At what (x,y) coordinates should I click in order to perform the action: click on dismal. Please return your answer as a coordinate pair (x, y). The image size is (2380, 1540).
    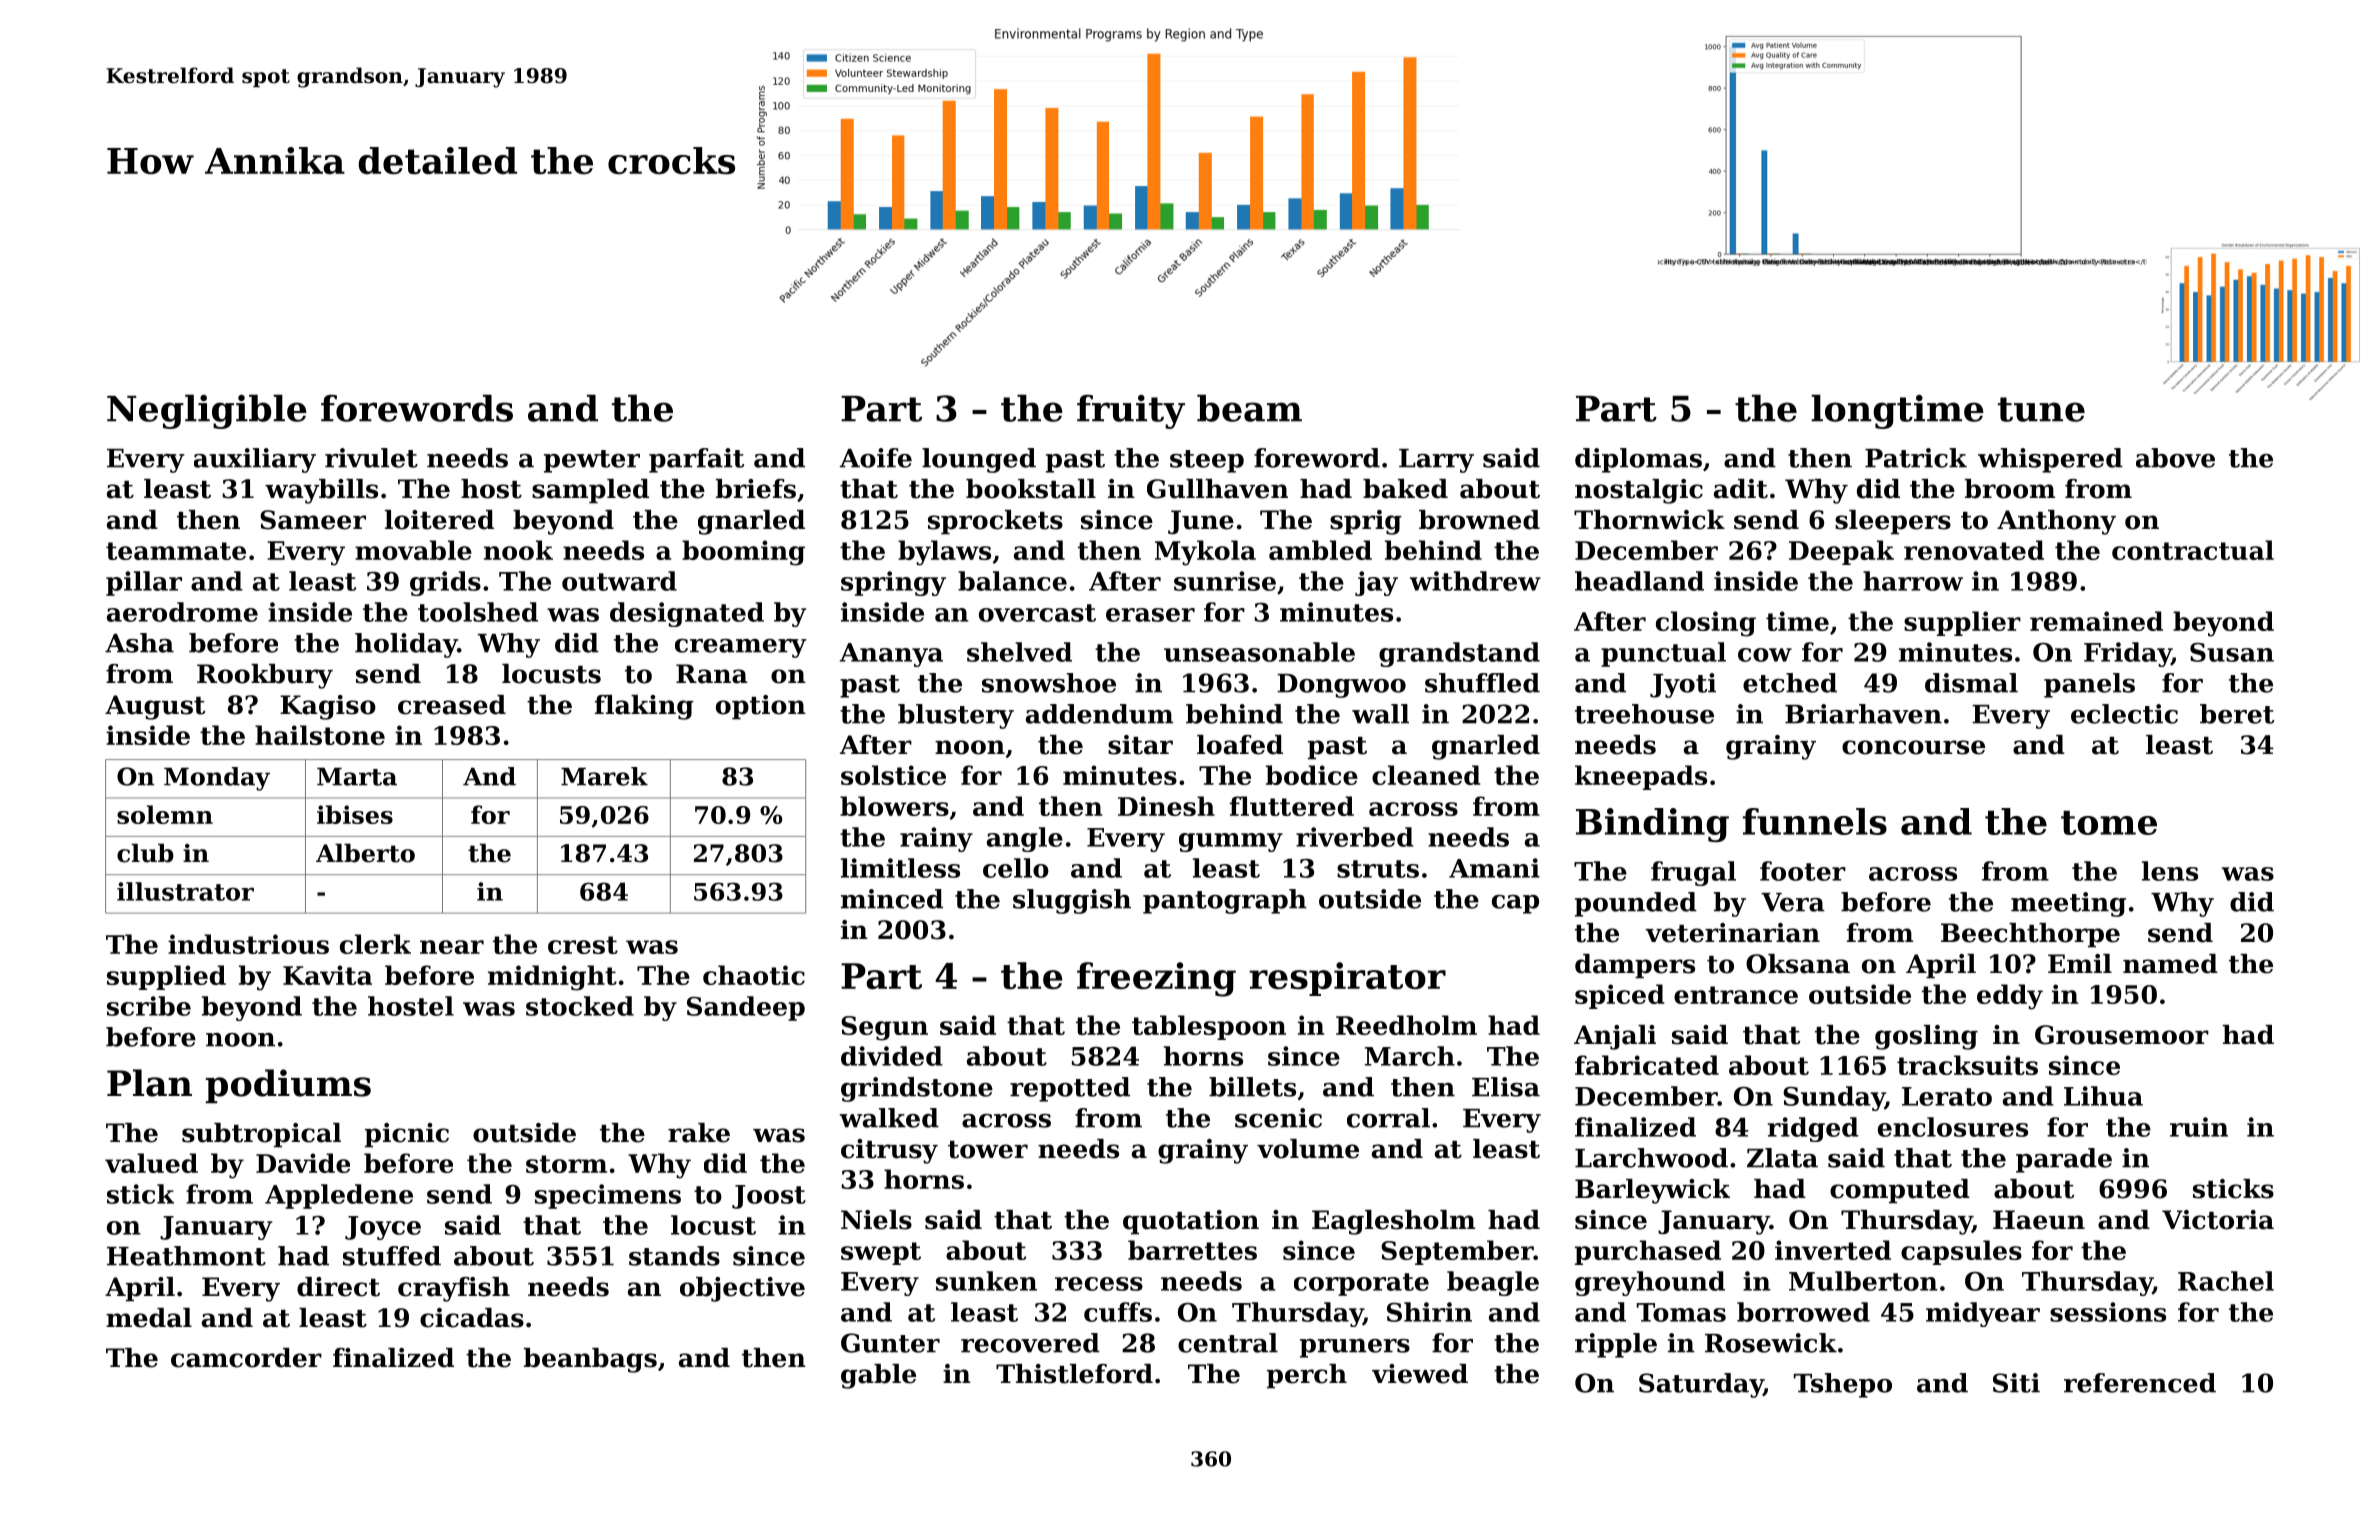
    Looking at the image, I should click on (1971, 683).
